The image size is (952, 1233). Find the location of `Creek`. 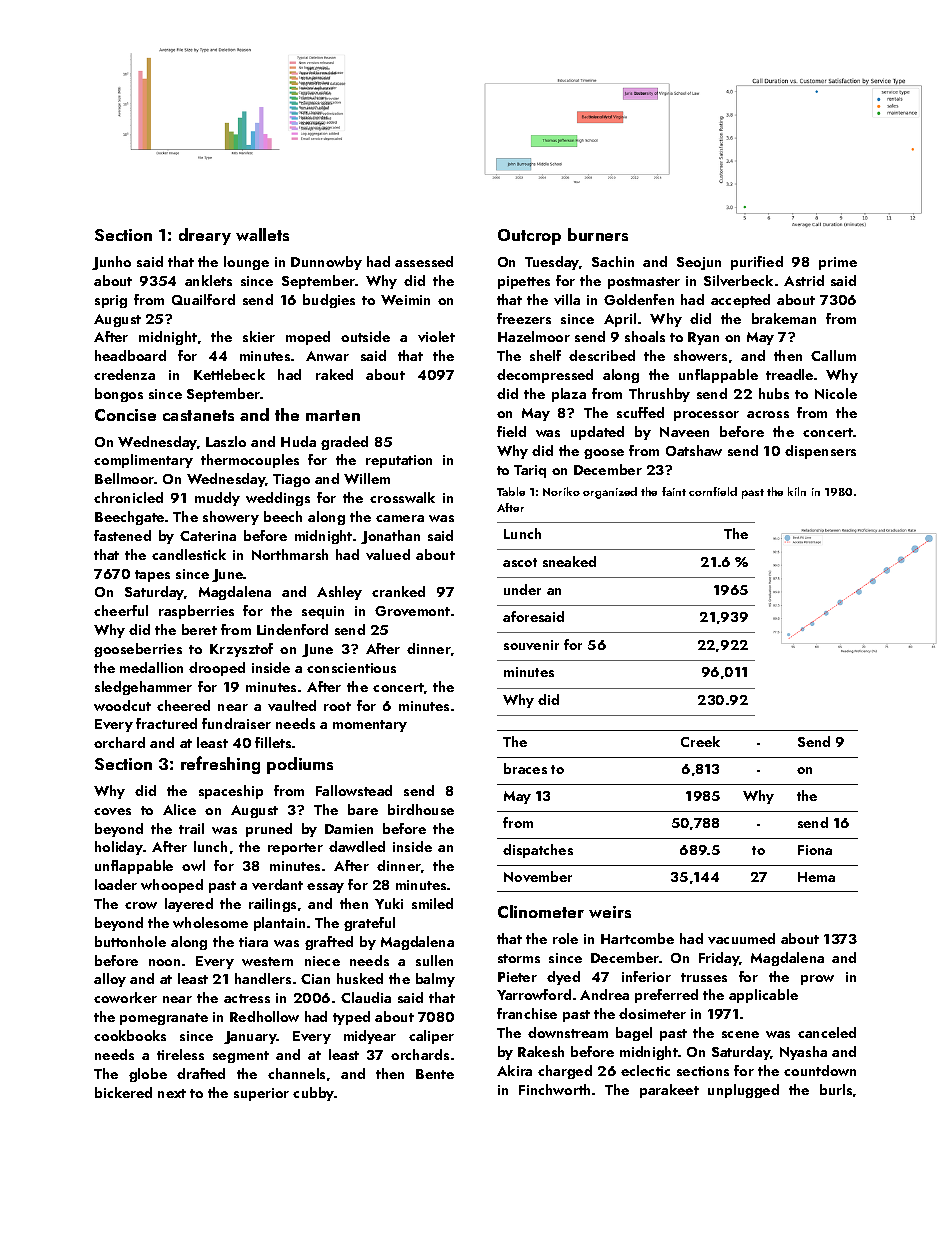

Creek is located at coordinates (700, 741).
